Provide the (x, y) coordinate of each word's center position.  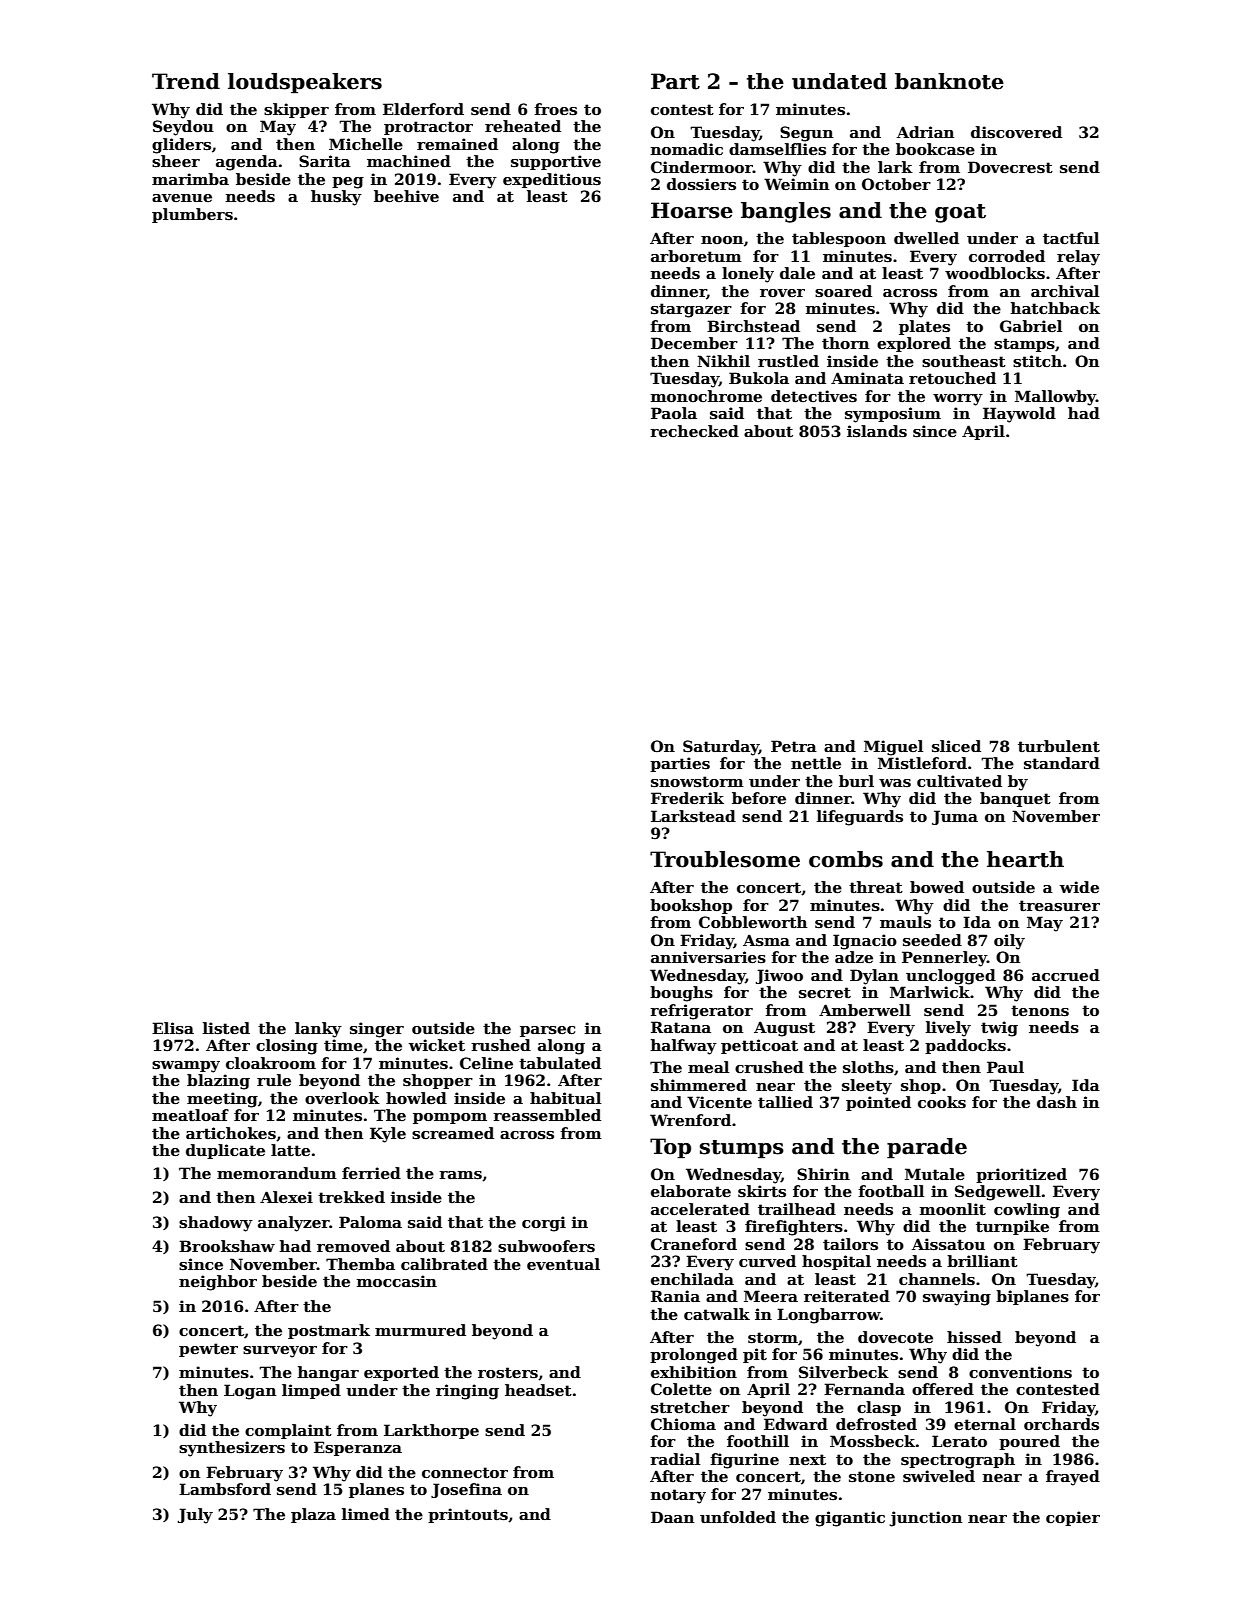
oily (1009, 942)
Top (670, 1148)
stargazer (691, 310)
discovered (1016, 132)
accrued (1066, 975)
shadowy (216, 1224)
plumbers (192, 215)
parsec (547, 1031)
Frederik (687, 798)
